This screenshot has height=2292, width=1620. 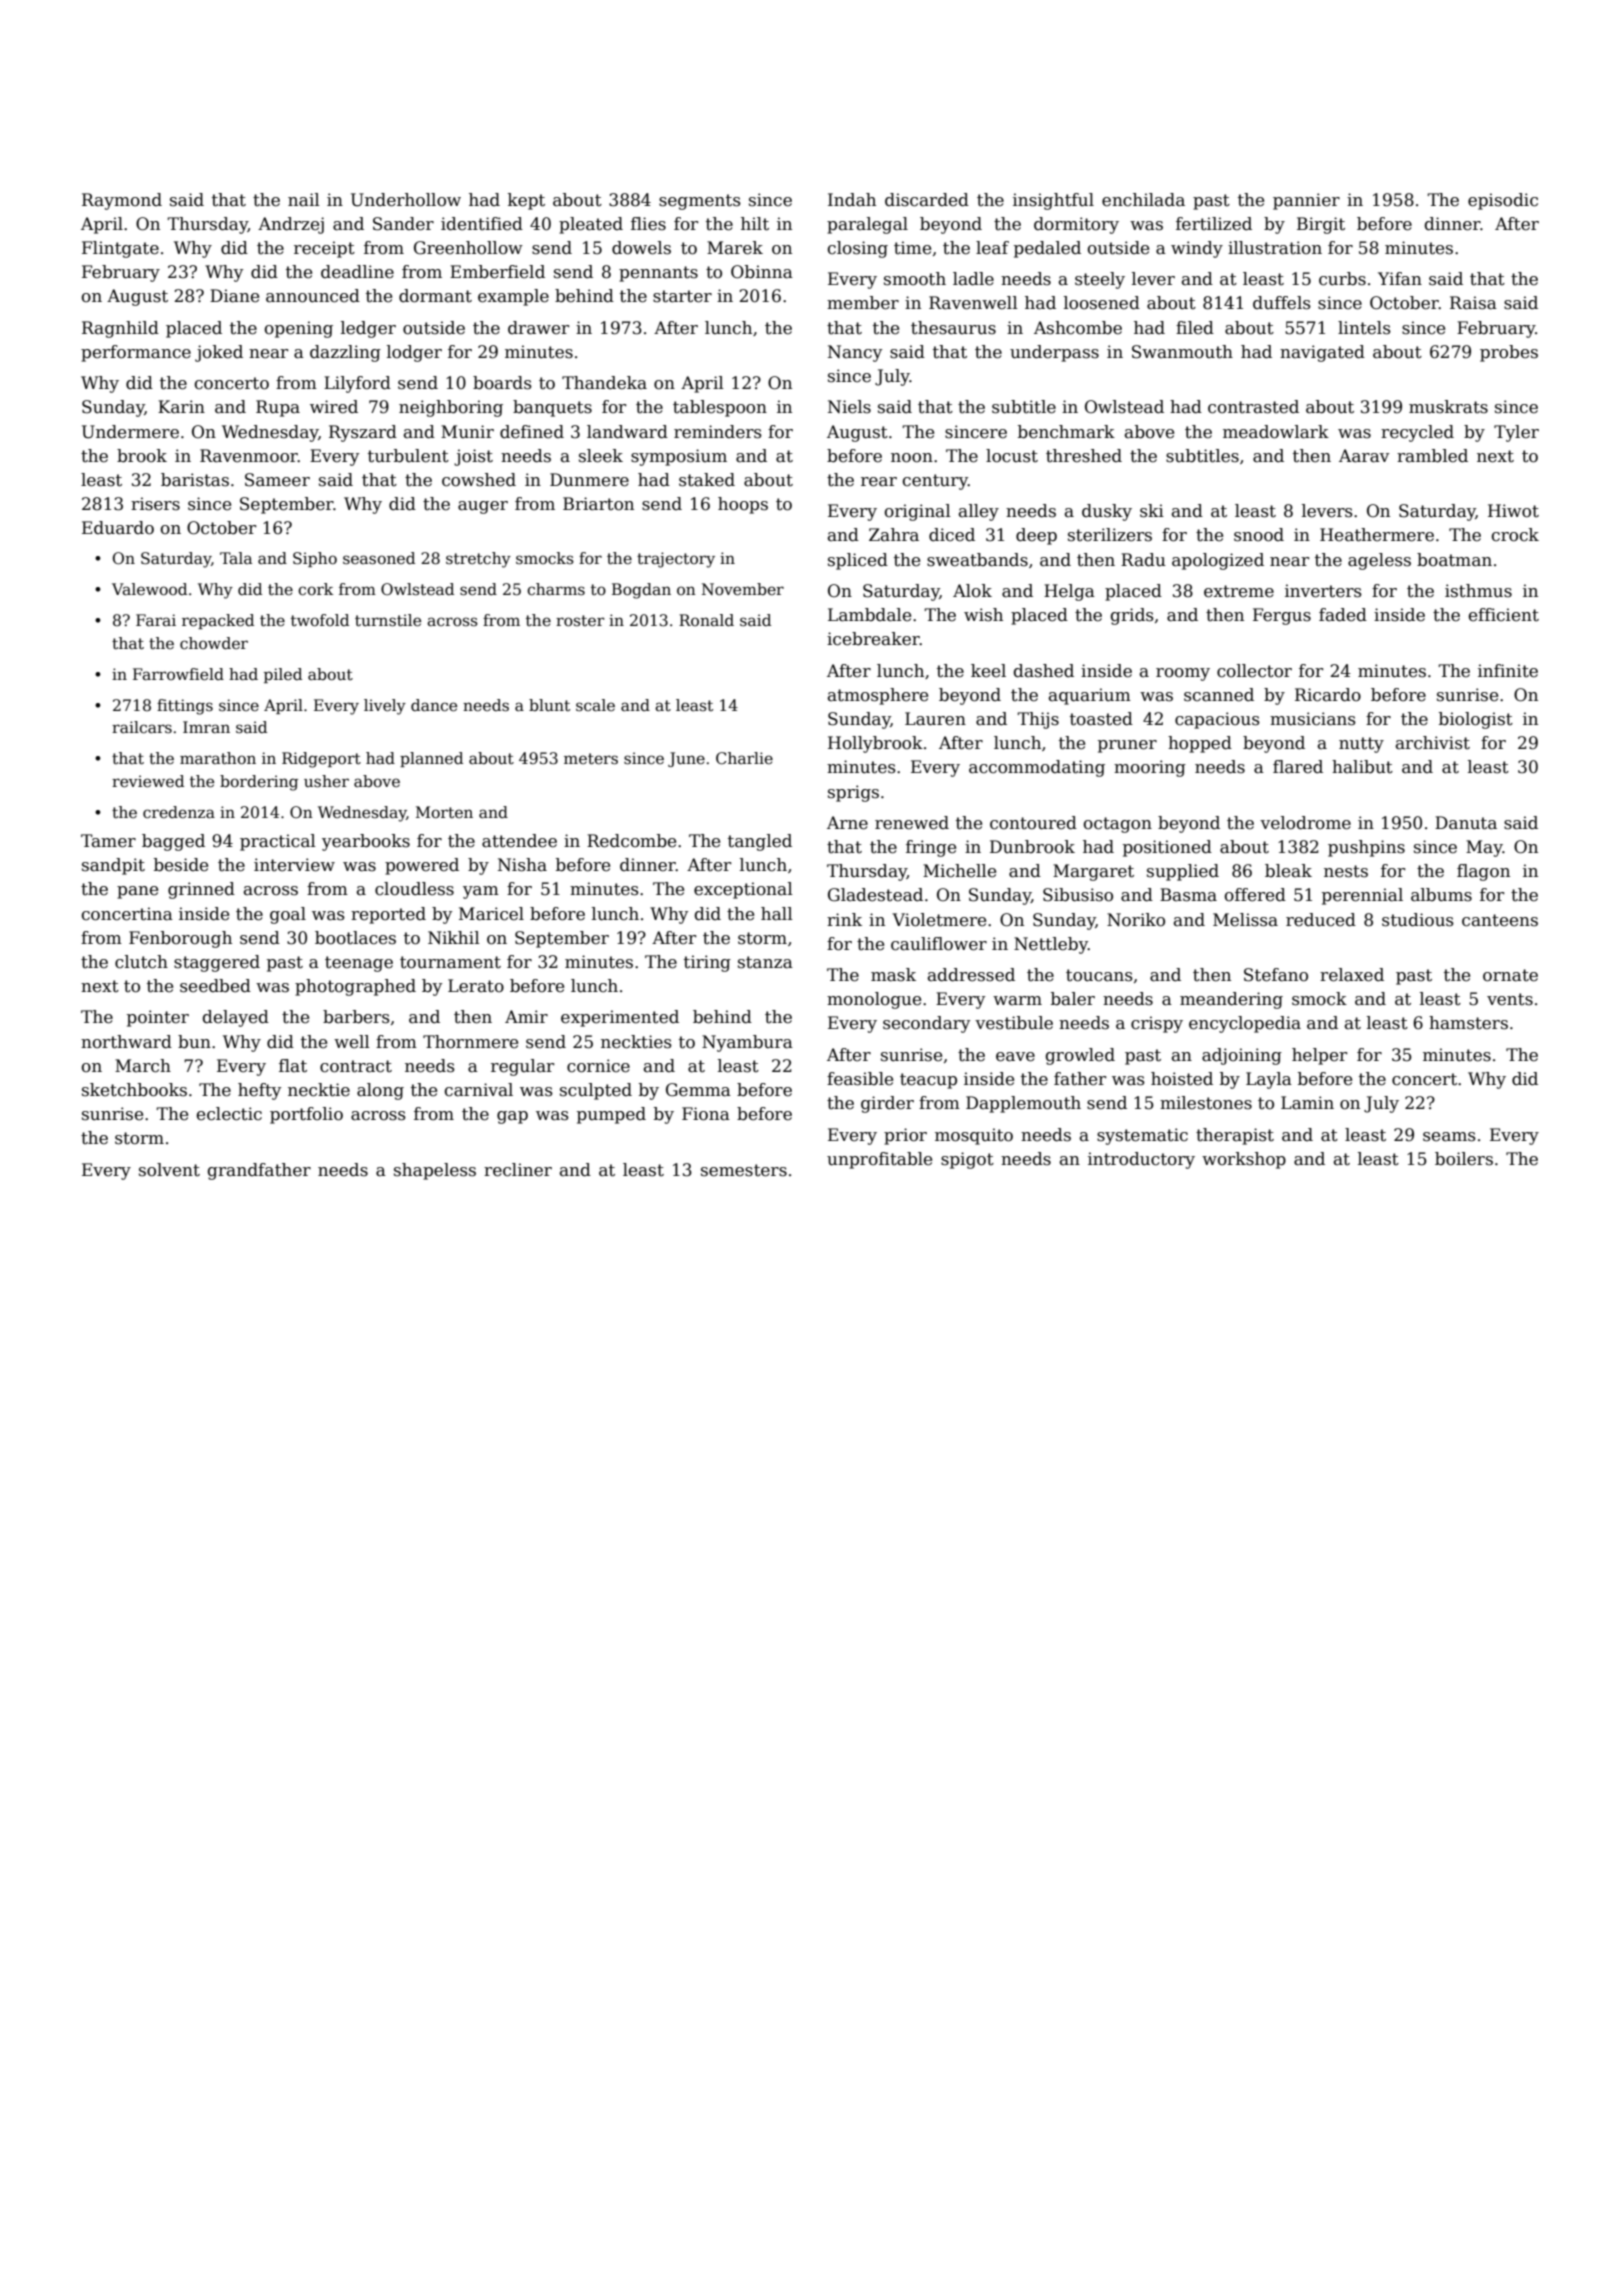 What do you see at coordinates (1464, 1159) in the screenshot?
I see `boilers` at bounding box center [1464, 1159].
